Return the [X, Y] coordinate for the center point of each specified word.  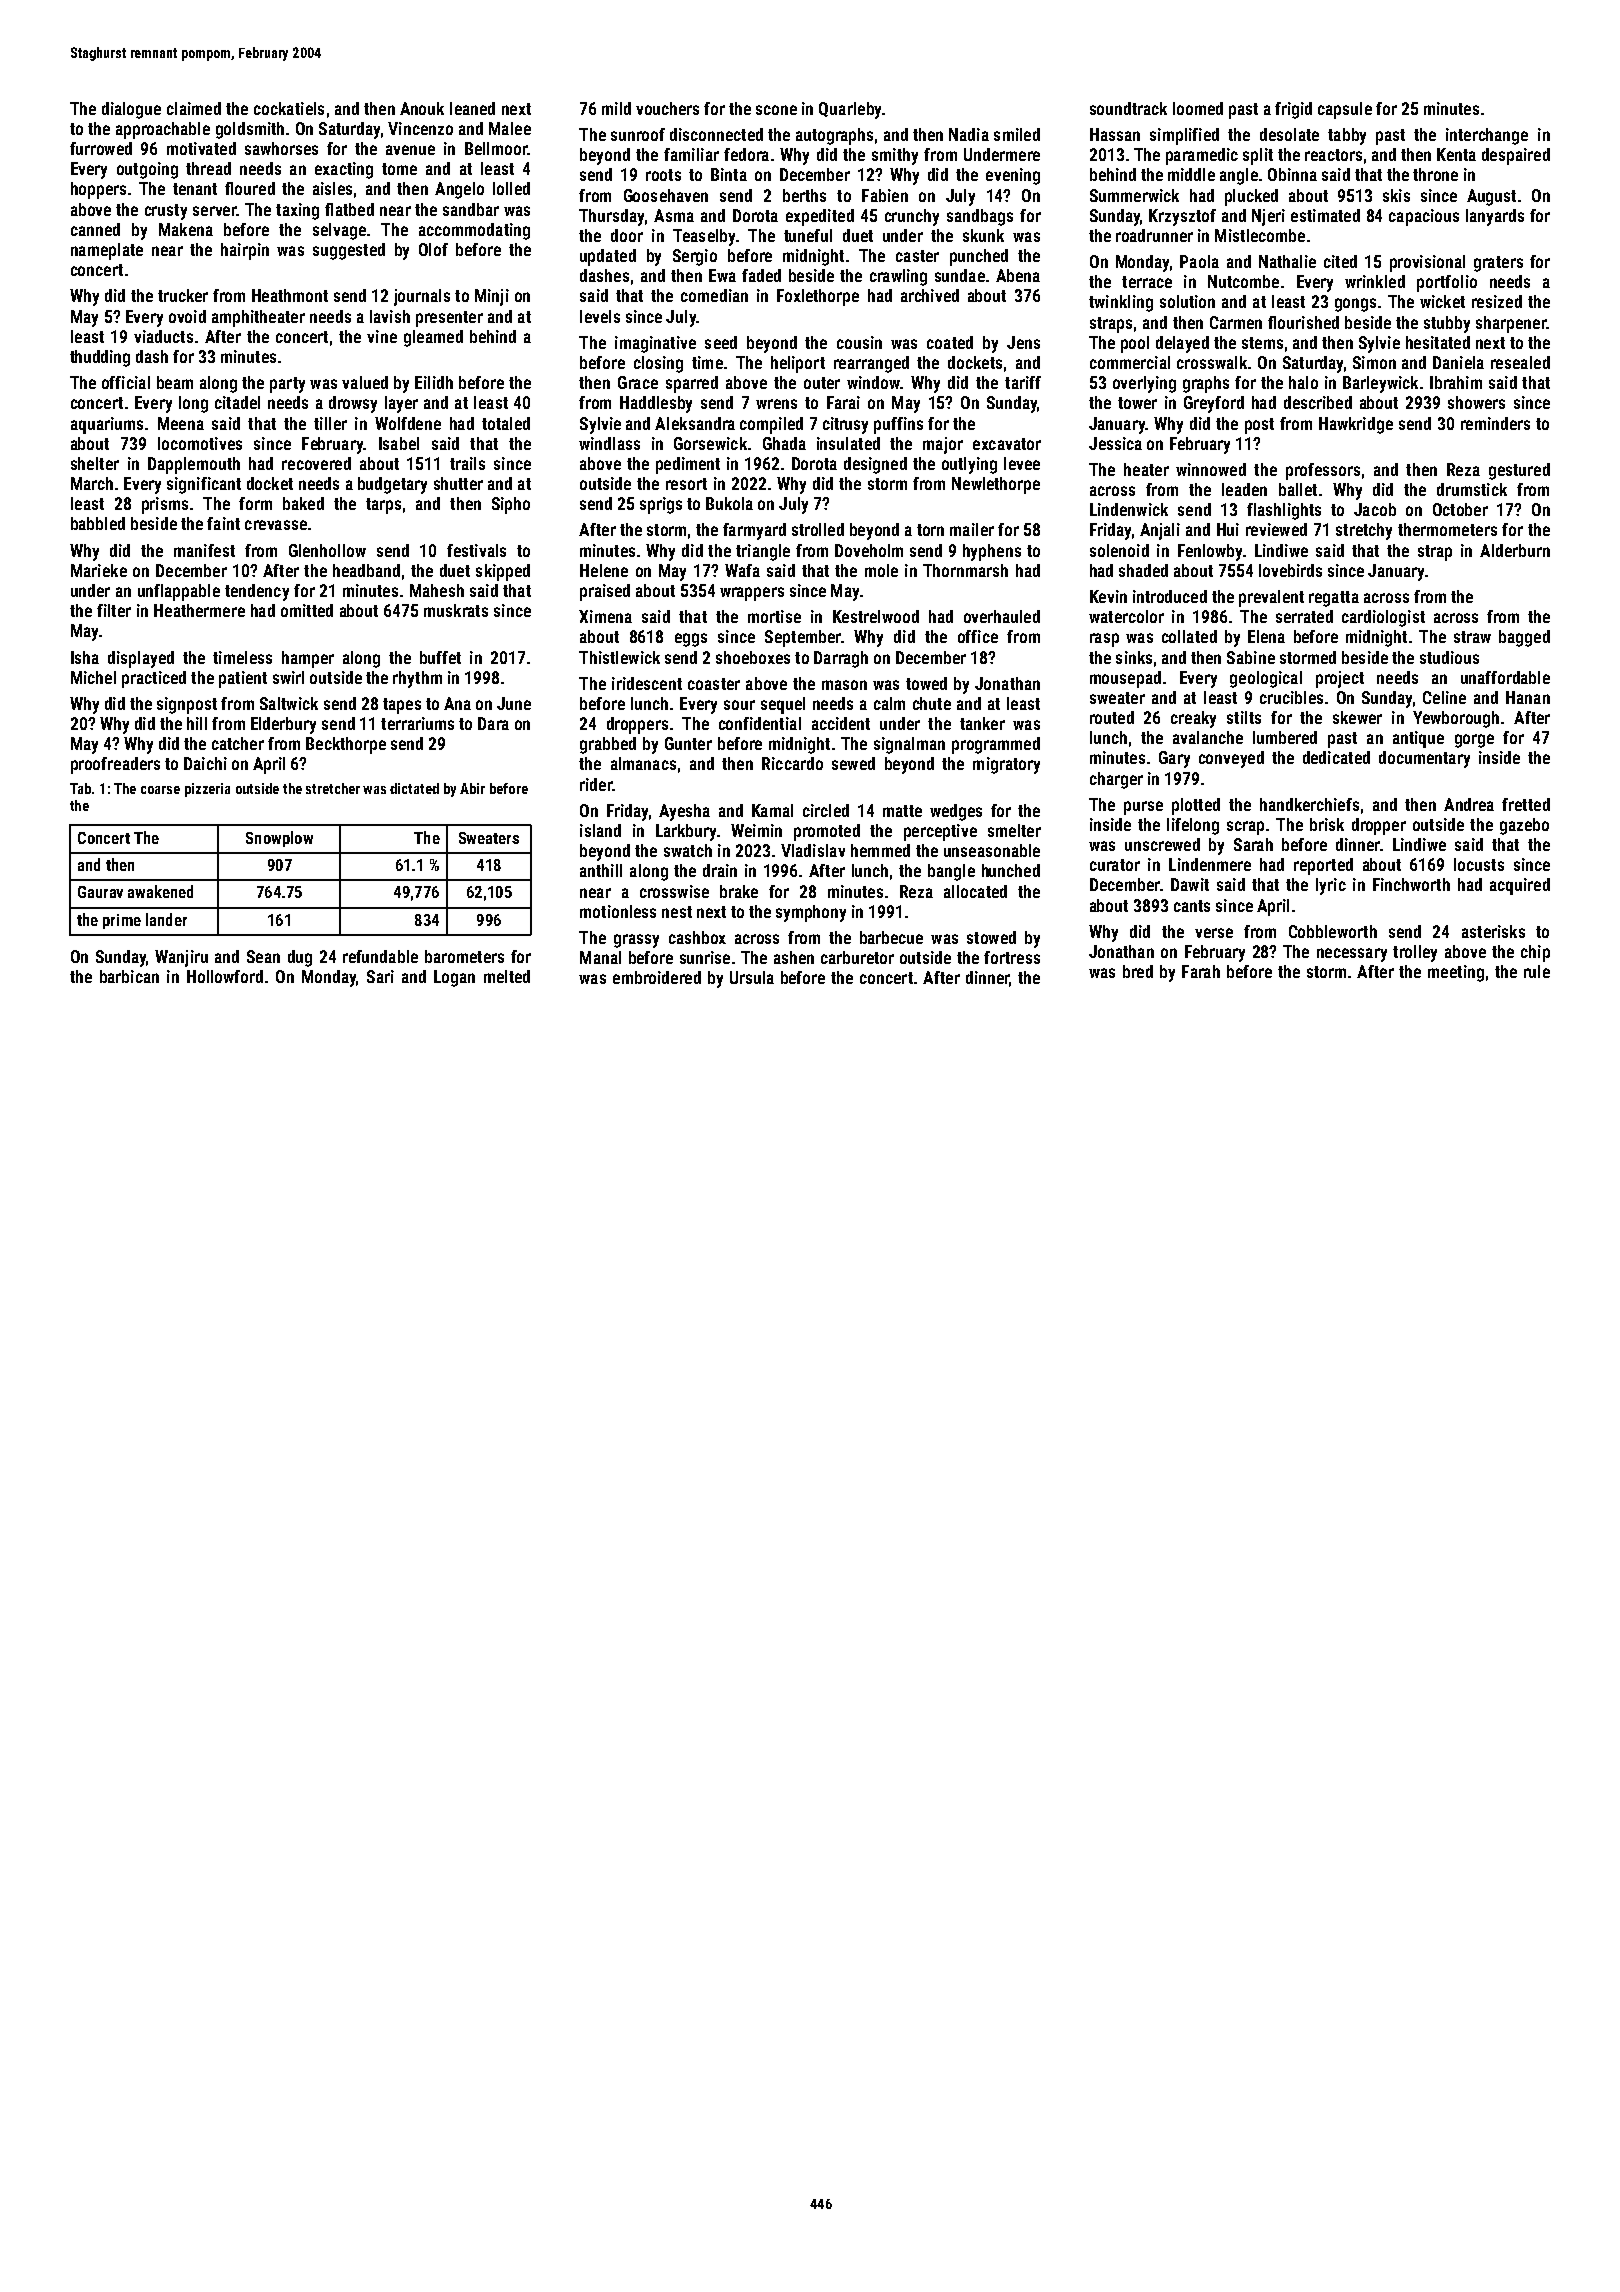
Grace [638, 382]
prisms [165, 505]
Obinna [1292, 174]
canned [95, 229]
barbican [129, 976]
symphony [811, 913]
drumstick [1472, 489]
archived [930, 295]
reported [1323, 866]
